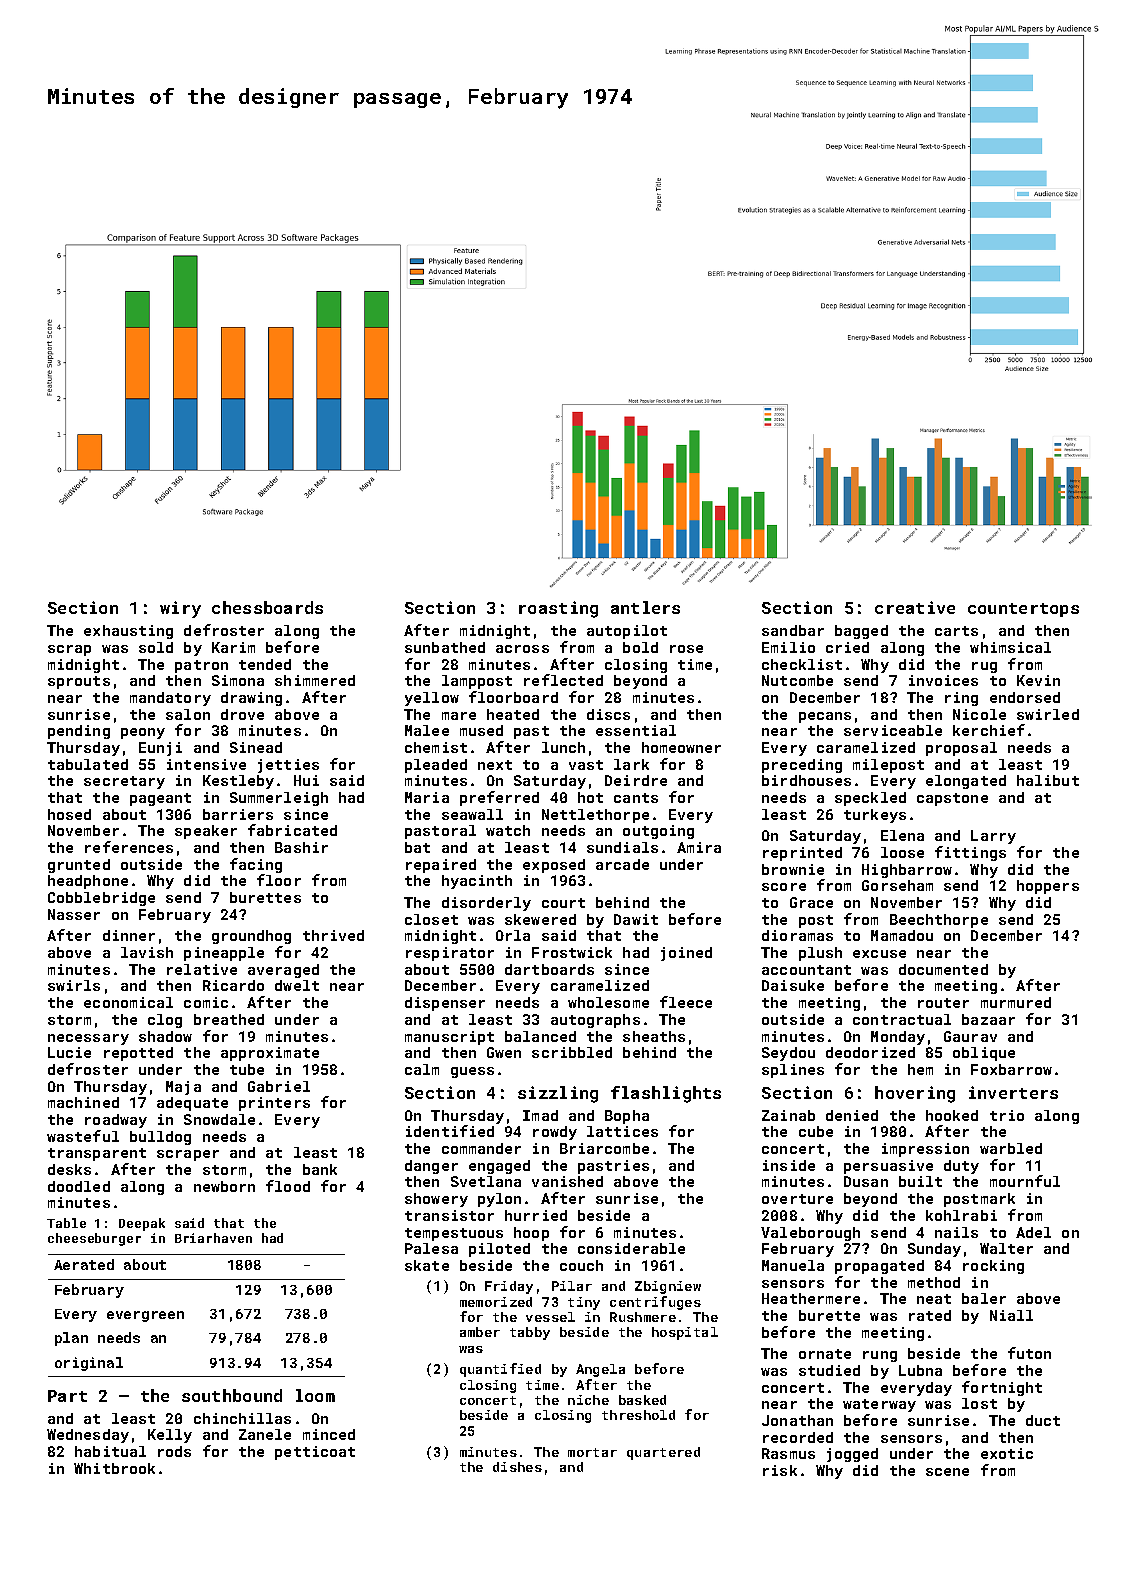 The image size is (1128, 1596). Describe the element at coordinates (450, 954) in the page. I see `respirator` at that location.
